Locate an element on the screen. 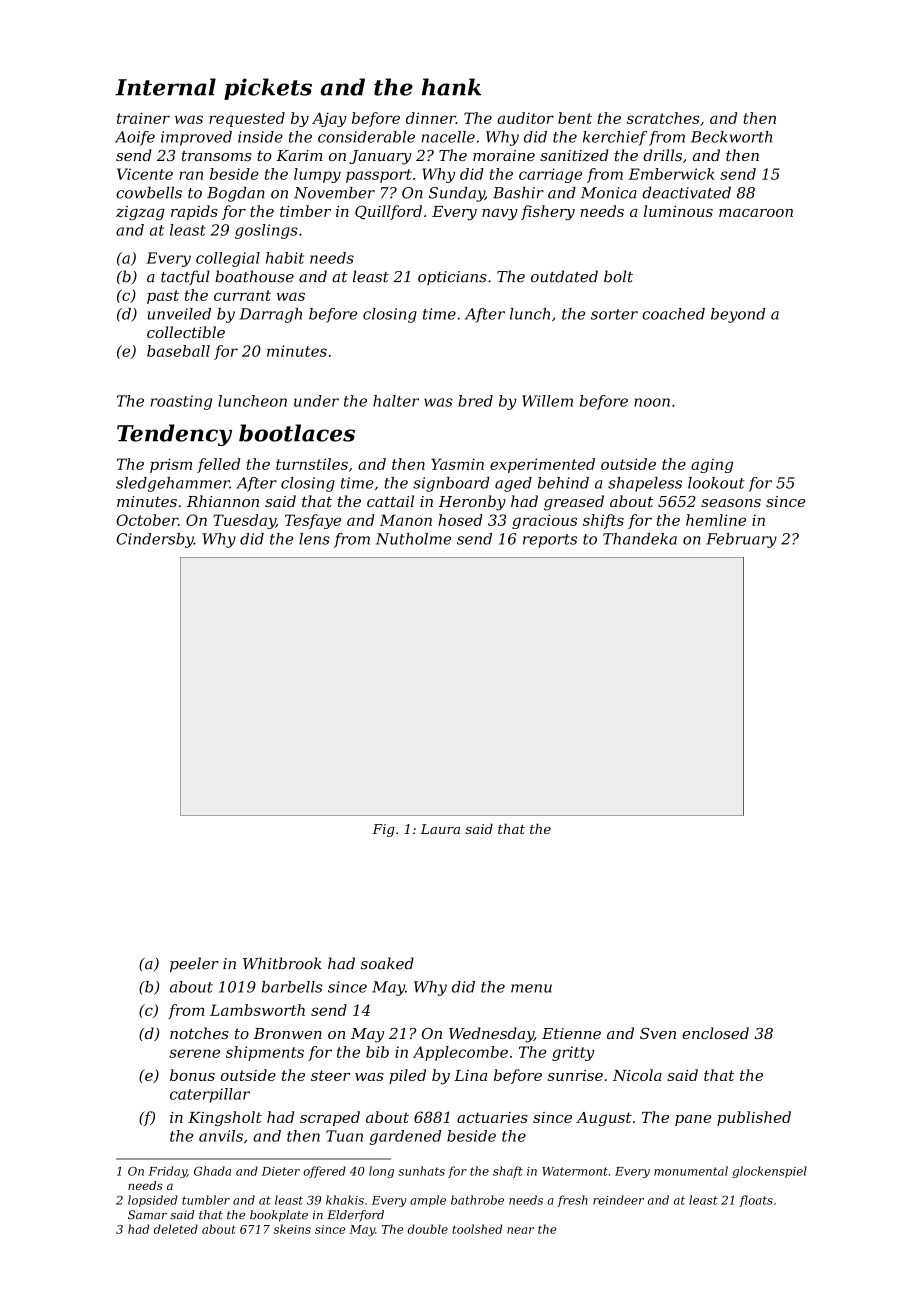  enclosed is located at coordinates (715, 1033).
